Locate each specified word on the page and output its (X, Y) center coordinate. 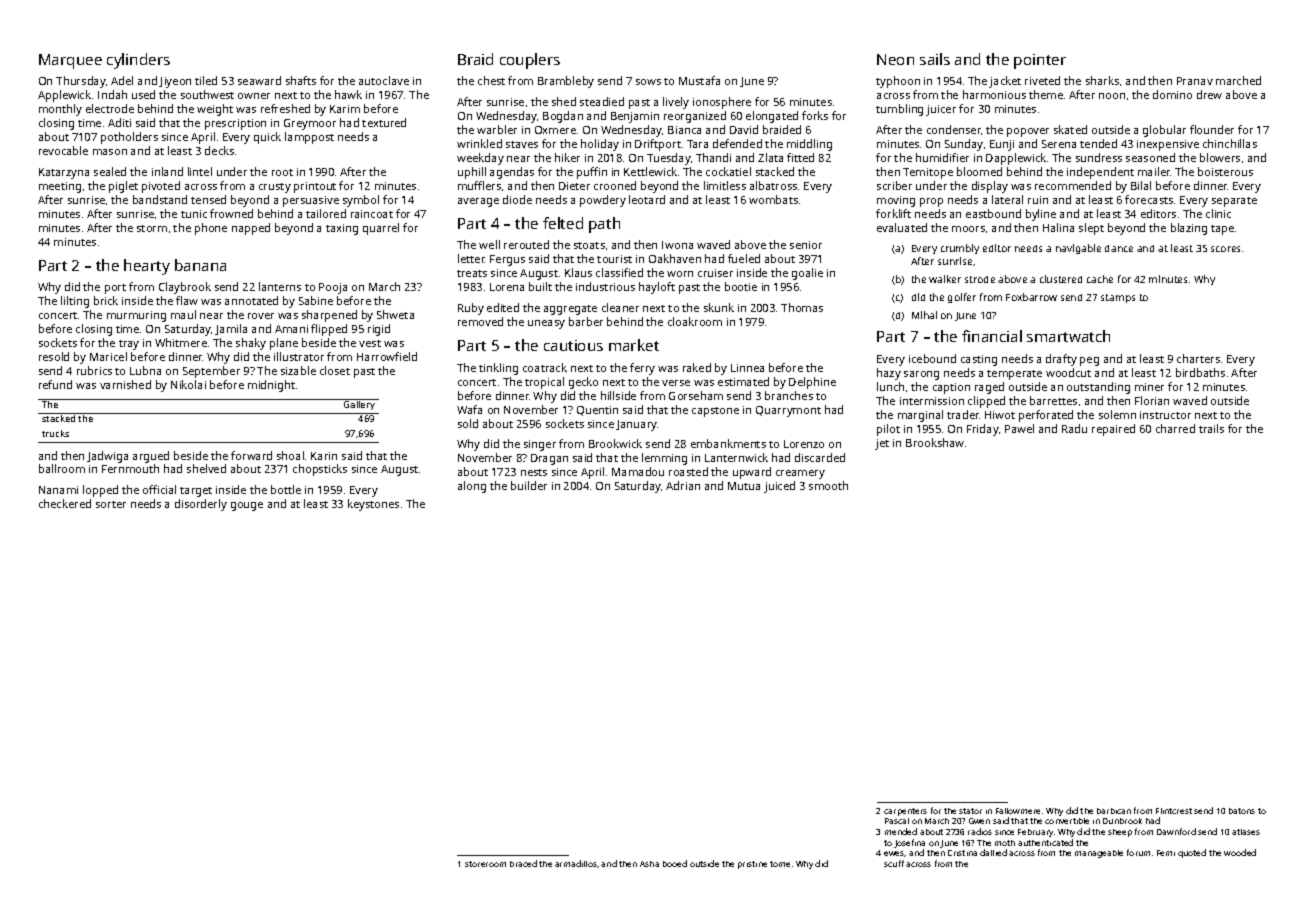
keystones (373, 505)
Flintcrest (1174, 811)
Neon (895, 59)
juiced (779, 487)
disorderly (201, 505)
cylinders (138, 61)
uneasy (546, 324)
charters (1198, 358)
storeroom (485, 864)
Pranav (1195, 81)
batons (1242, 811)
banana (200, 265)
